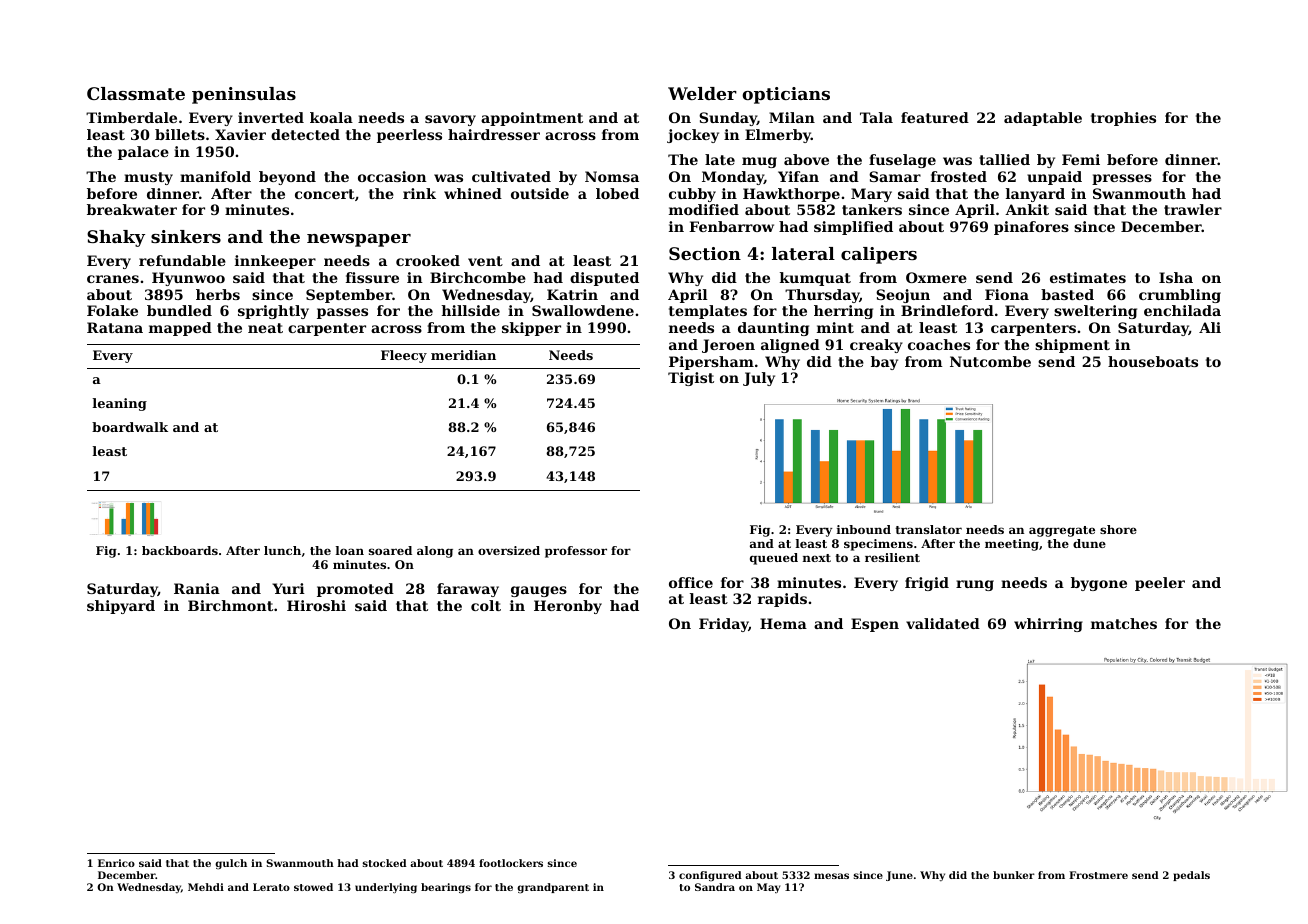 This page has height=924, width=1308. I want to click on crooked, so click(428, 260).
